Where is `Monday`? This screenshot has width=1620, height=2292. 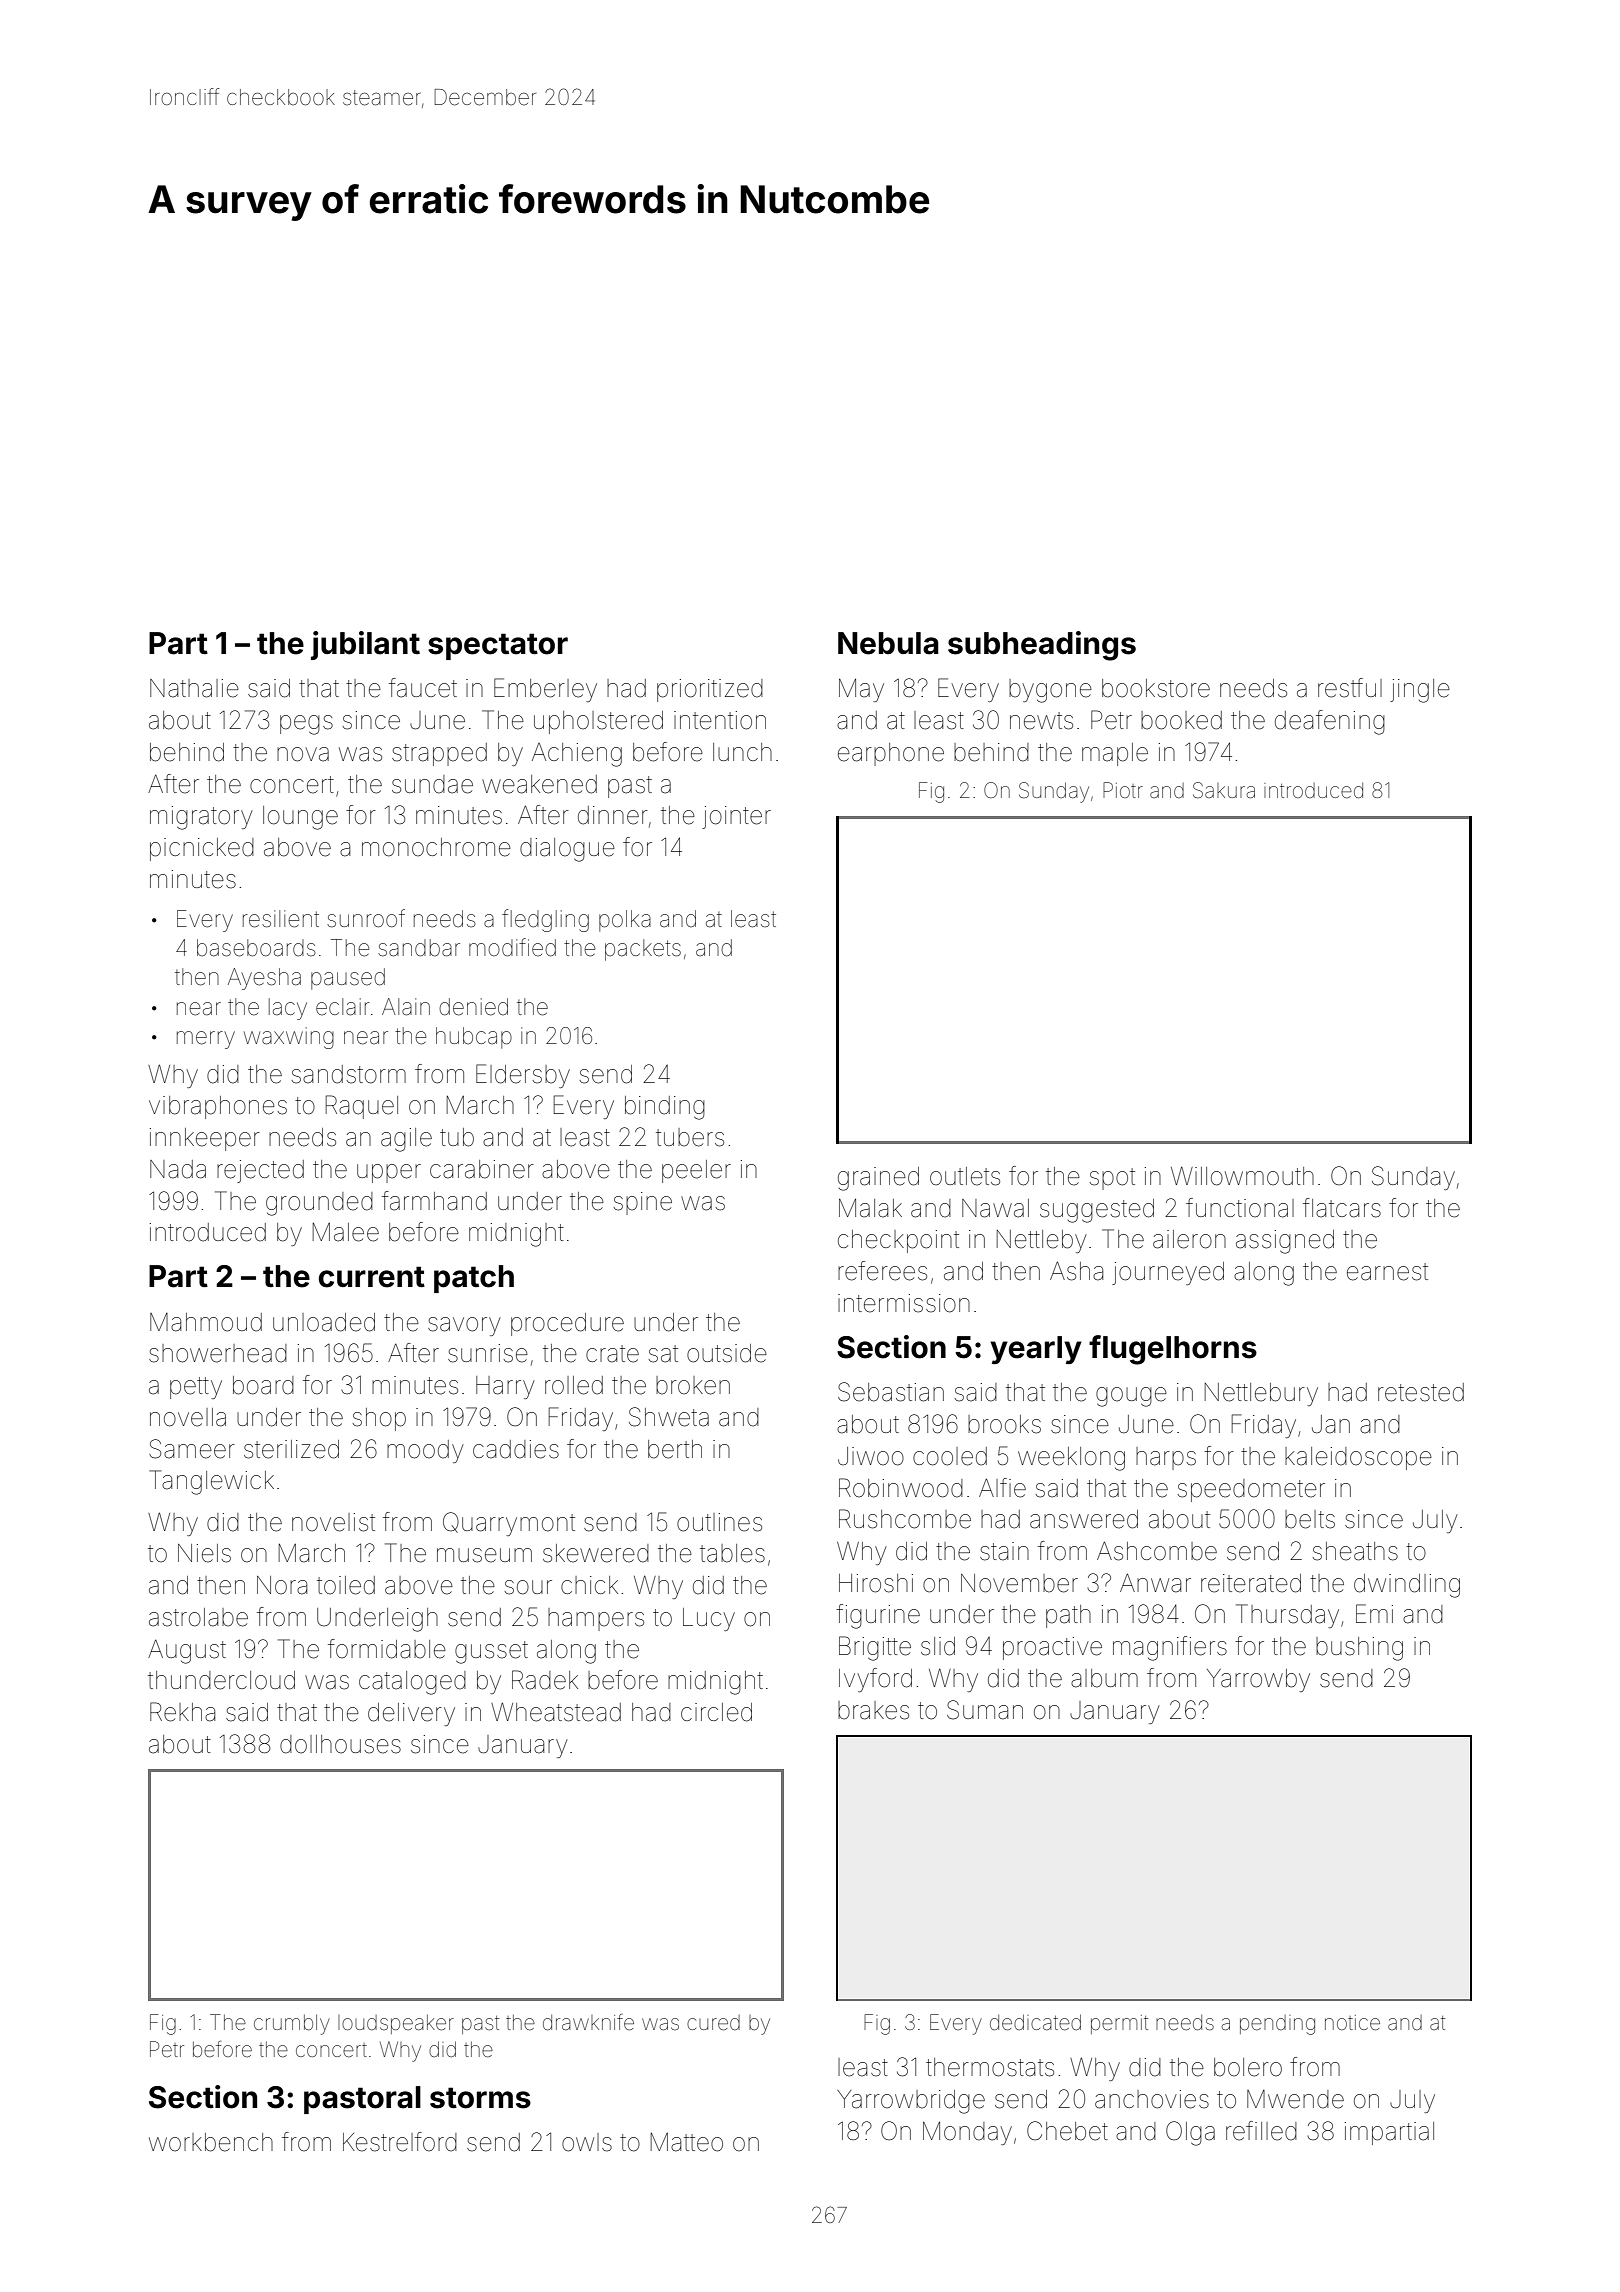 Monday is located at coordinates (967, 2133).
